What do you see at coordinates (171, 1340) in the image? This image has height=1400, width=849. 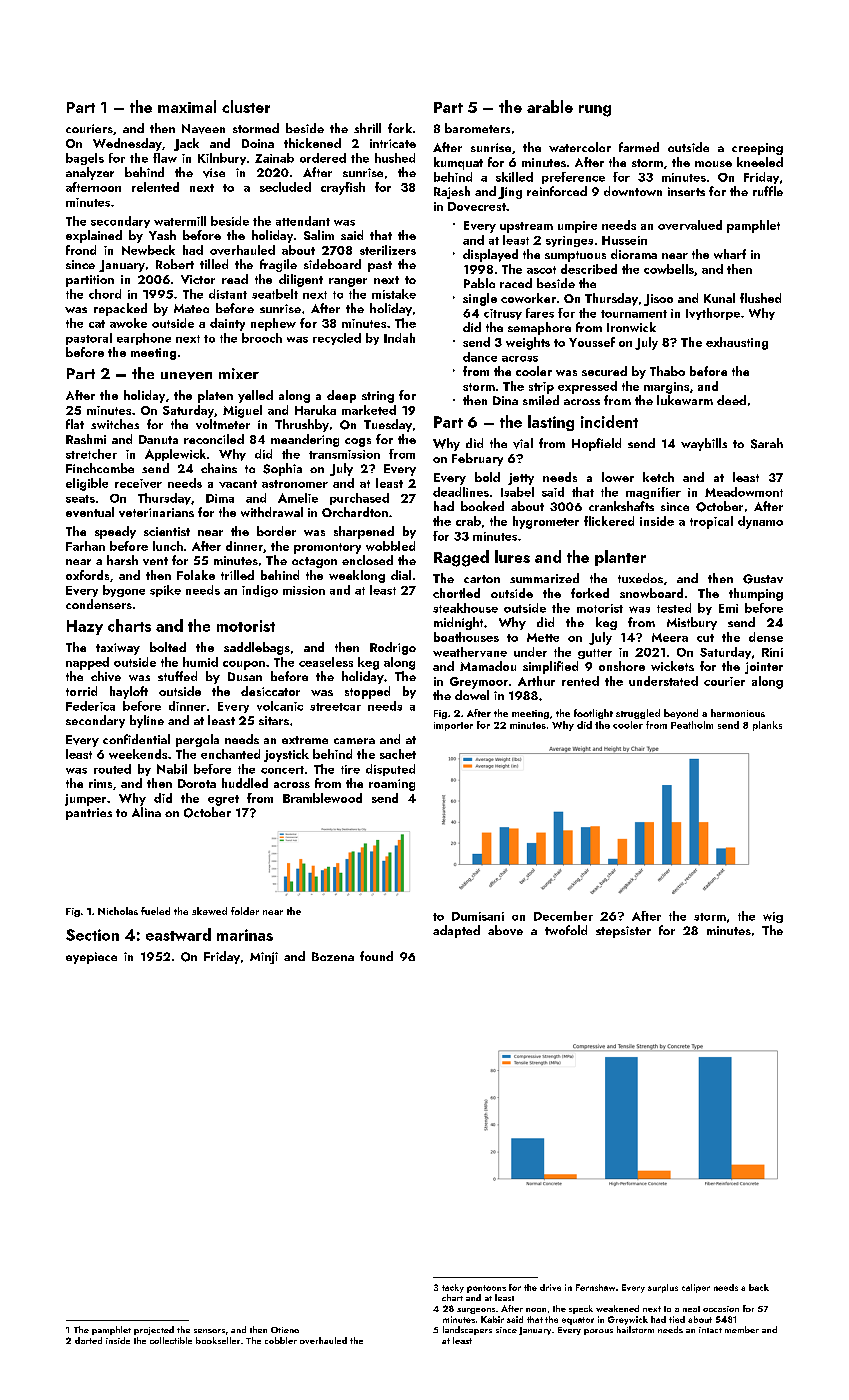 I see `collectible` at bounding box center [171, 1340].
